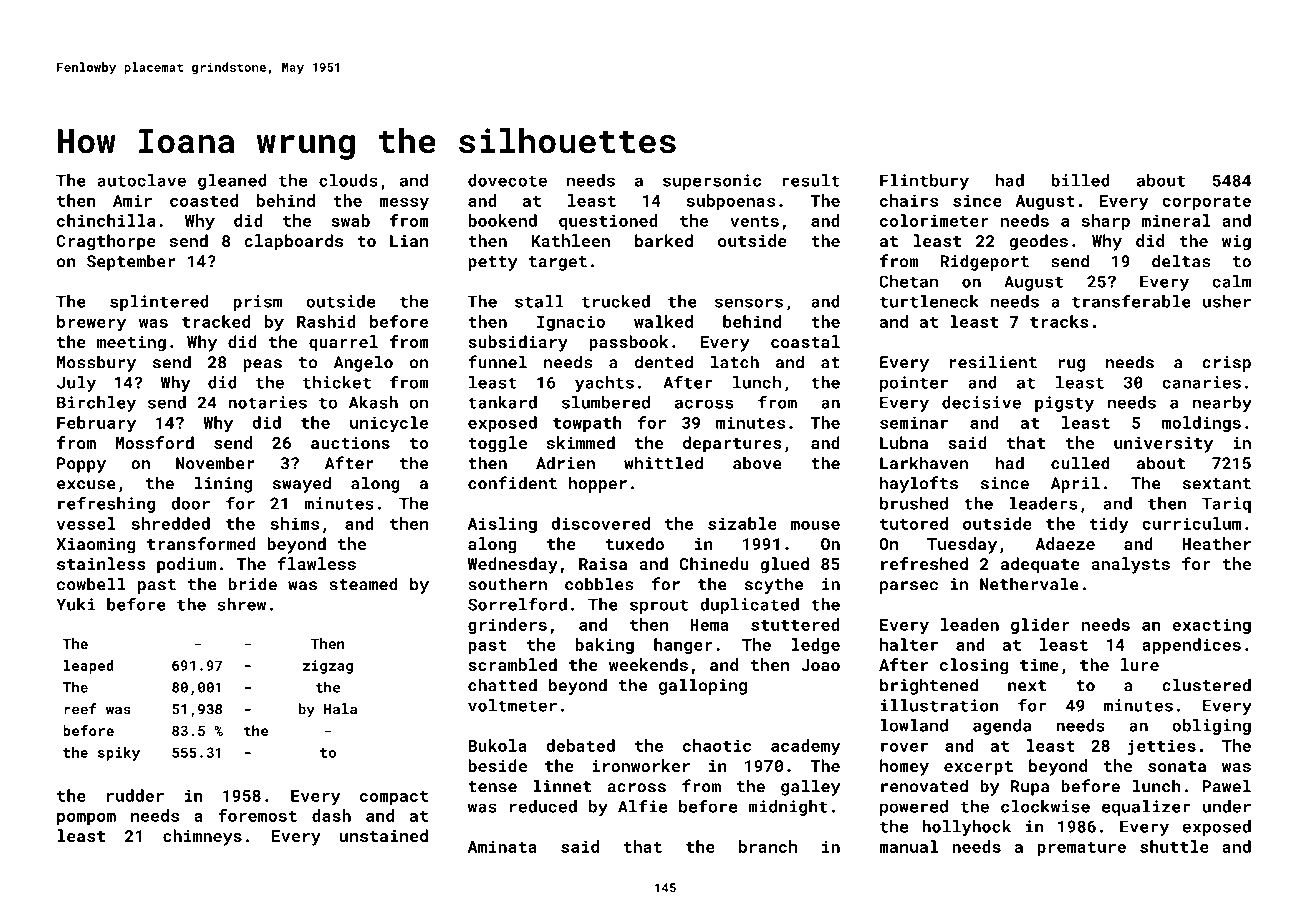 This image has width=1308, height=924. What do you see at coordinates (384, 835) in the image?
I see `unstained` at bounding box center [384, 835].
